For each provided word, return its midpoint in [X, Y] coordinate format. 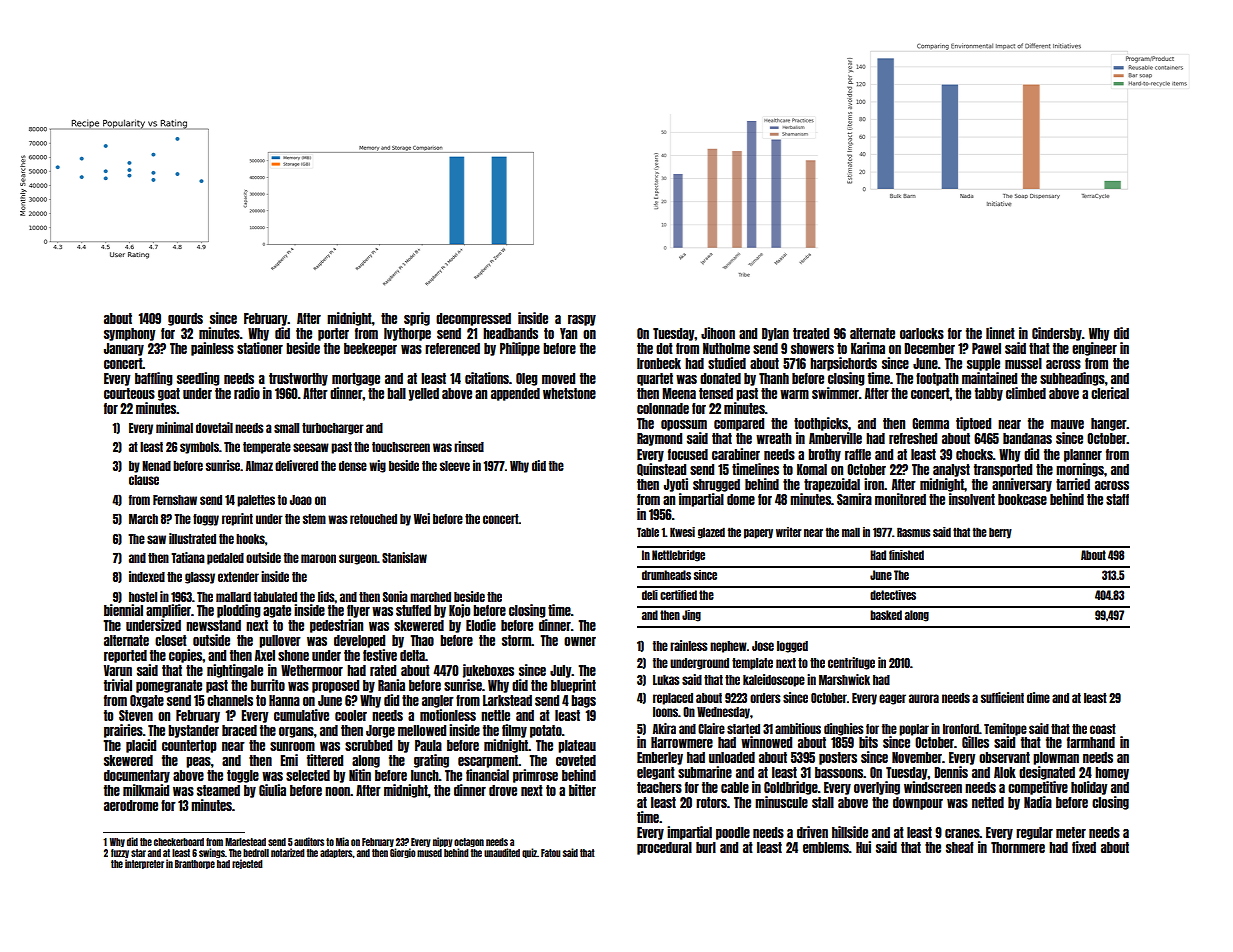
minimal [174, 427]
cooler [351, 715]
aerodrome [131, 805]
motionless [448, 715]
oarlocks [922, 333]
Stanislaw [404, 557]
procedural [664, 848]
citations [487, 378]
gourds [185, 319]
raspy [582, 320]
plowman [1056, 758]
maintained [989, 378]
